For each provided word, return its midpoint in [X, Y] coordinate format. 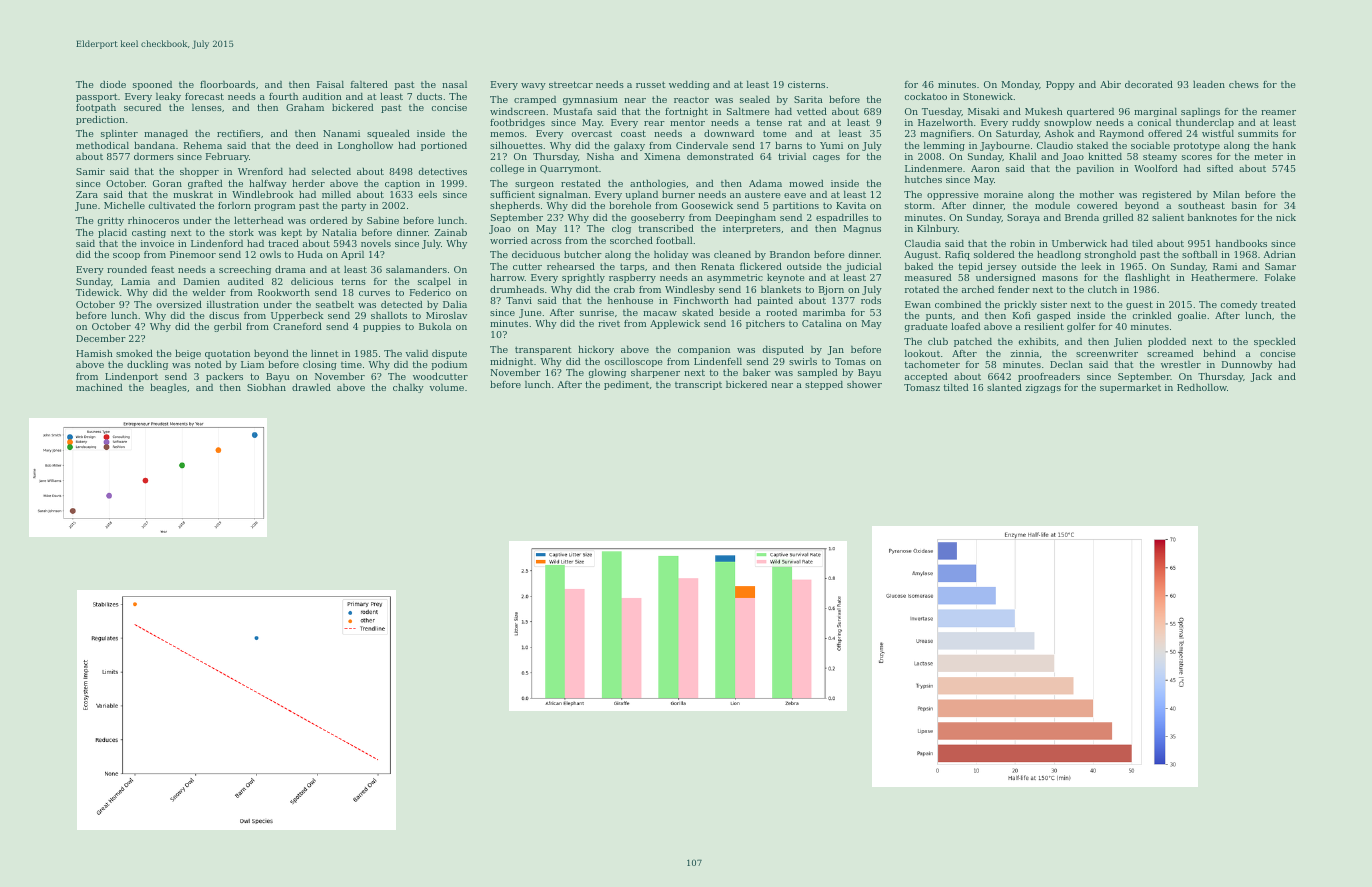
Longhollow [365, 146]
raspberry [632, 278]
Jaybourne [1005, 146]
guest [1139, 305]
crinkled [1152, 315]
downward [729, 133]
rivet [609, 323]
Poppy [1060, 85]
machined [99, 387]
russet [651, 84]
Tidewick [97, 292]
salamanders [416, 269]
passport [97, 97]
